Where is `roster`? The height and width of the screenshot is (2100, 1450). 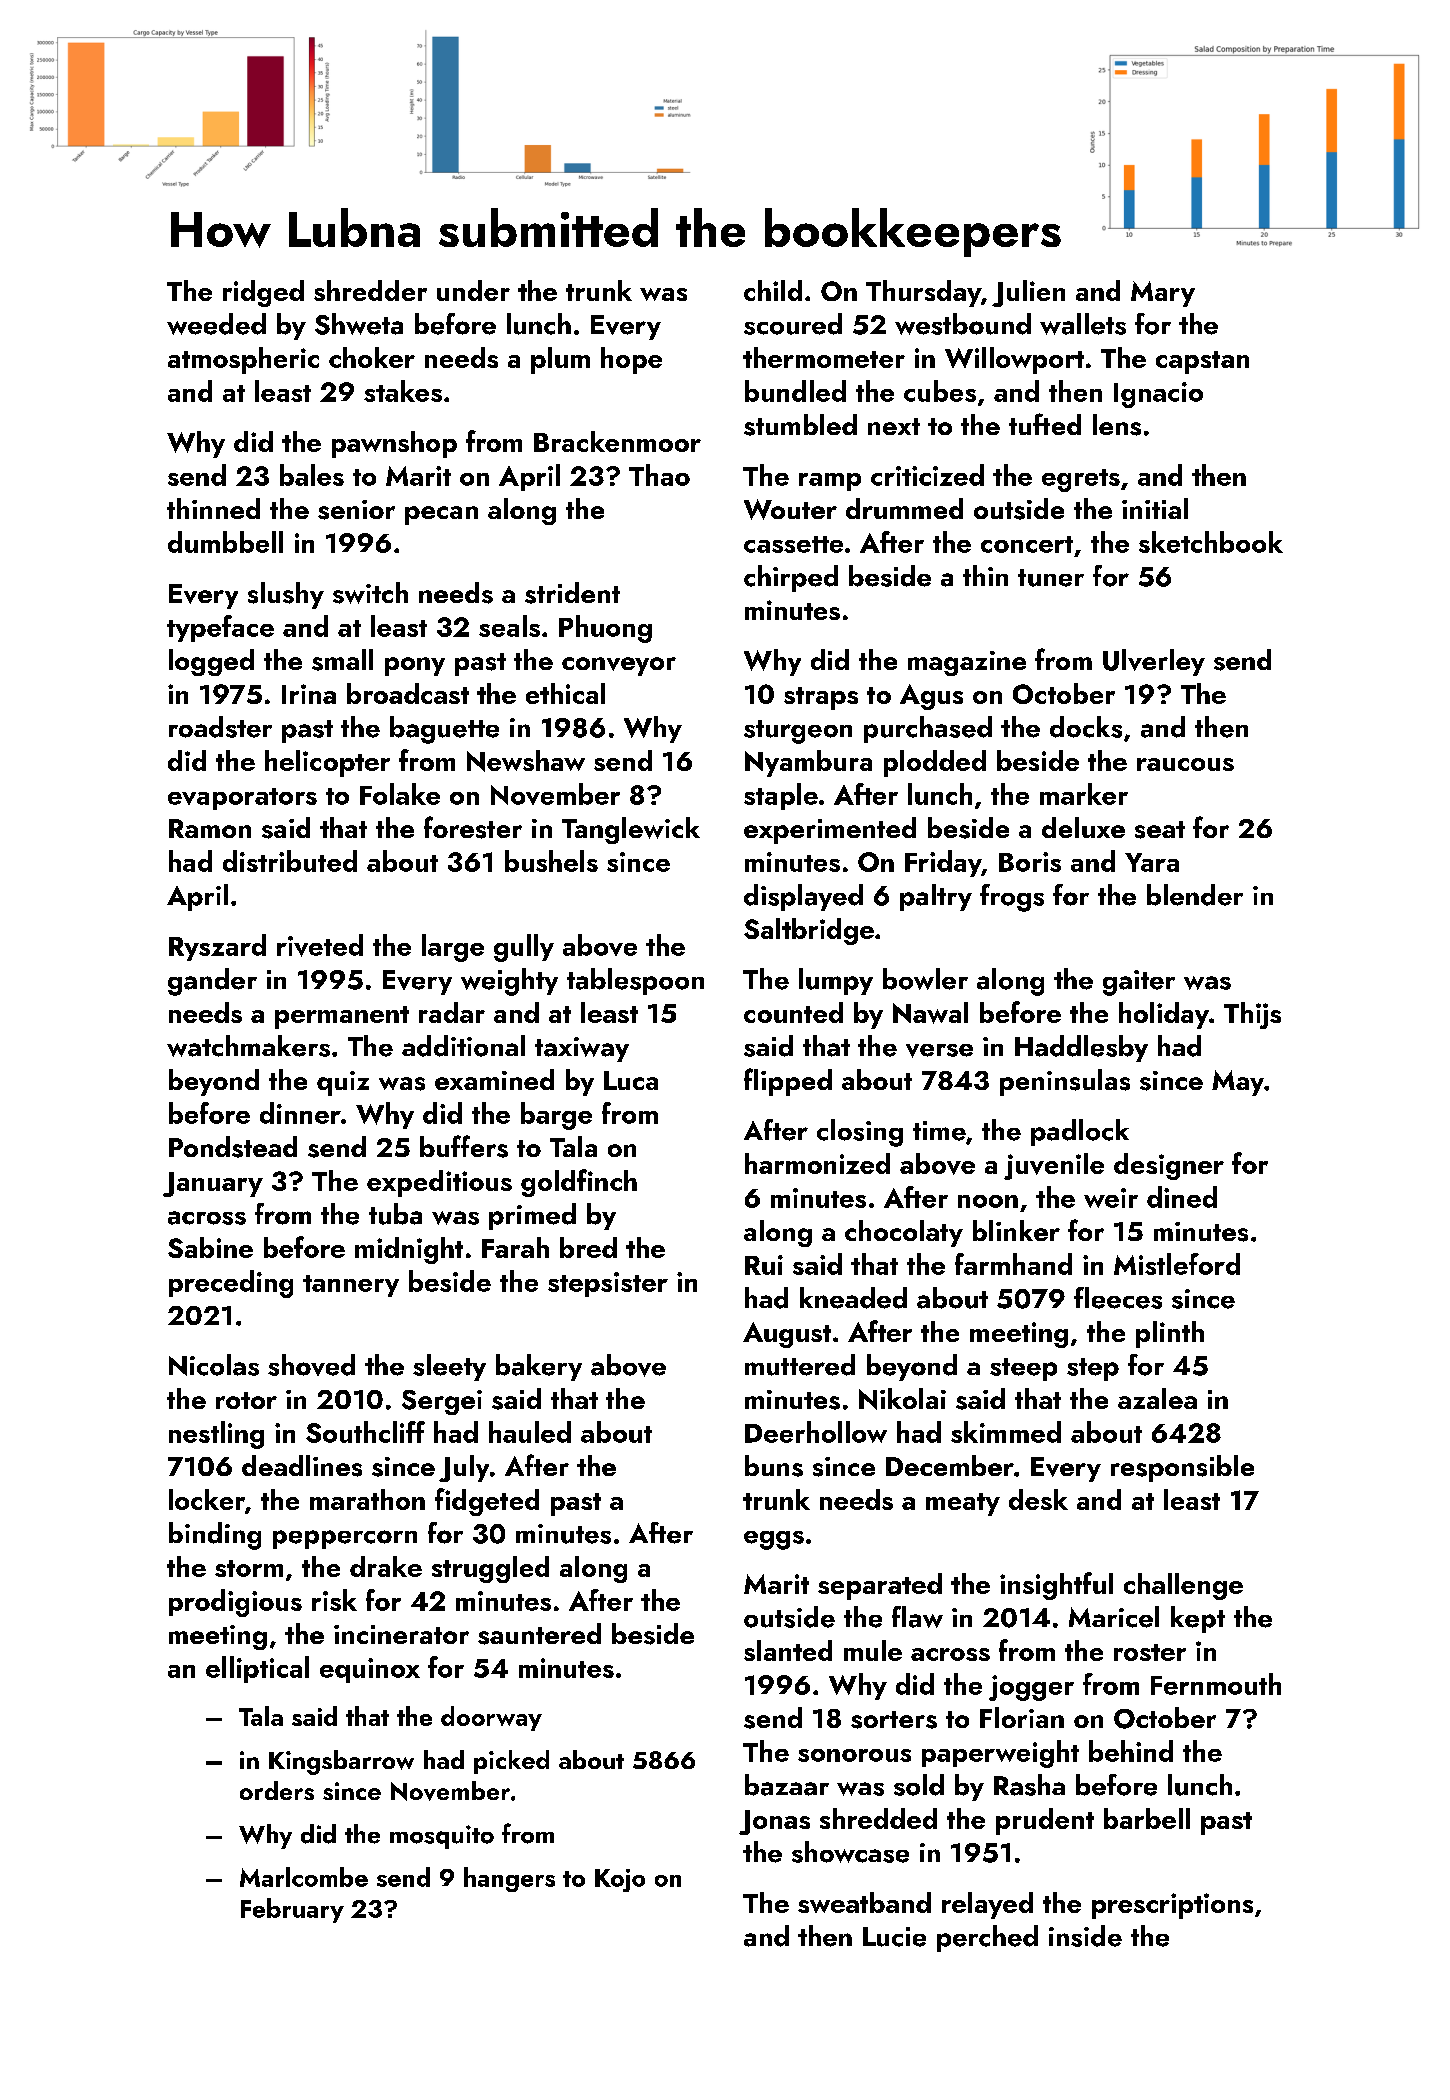
roster is located at coordinates (1150, 1652).
